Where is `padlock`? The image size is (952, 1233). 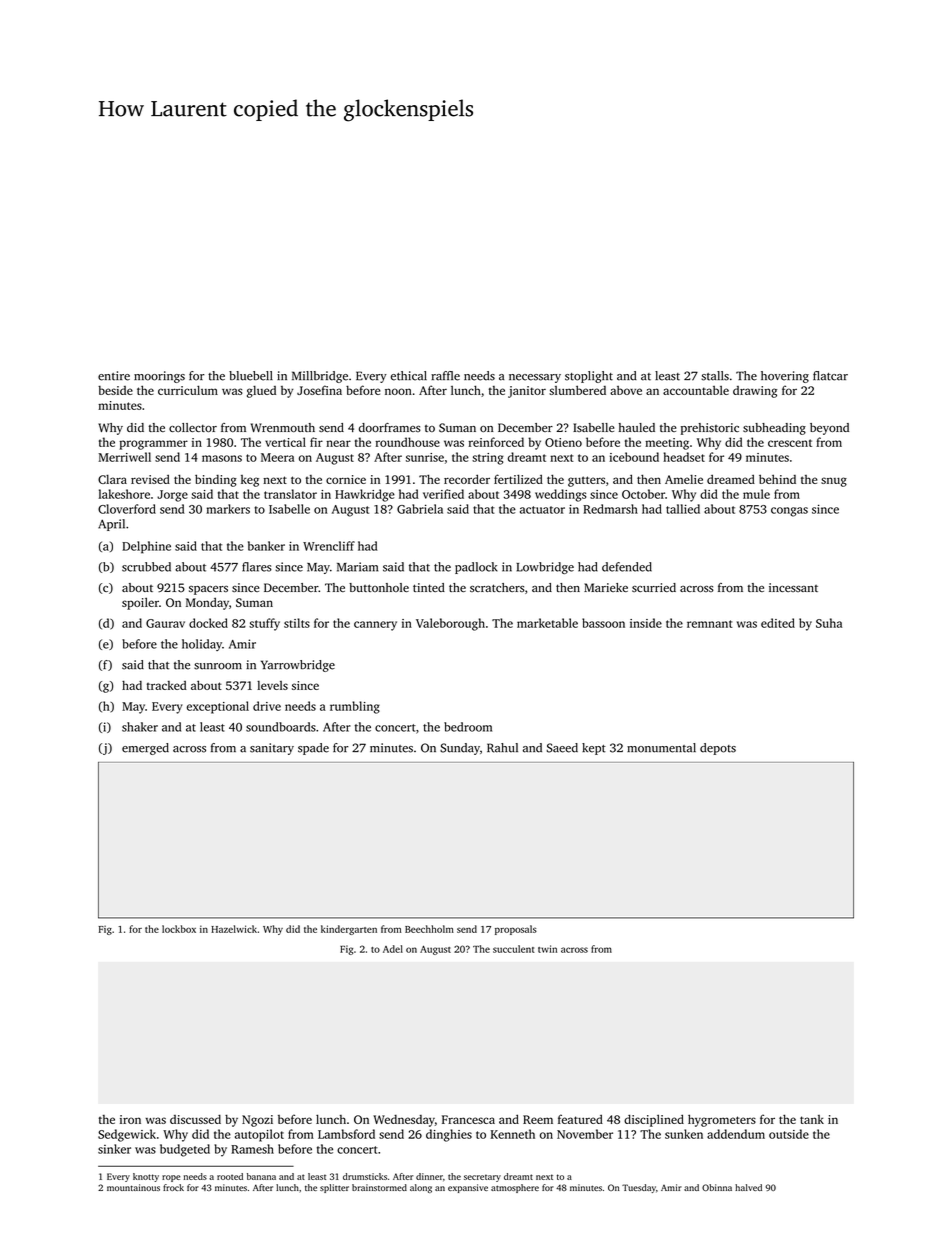 padlock is located at coordinates (476, 568).
